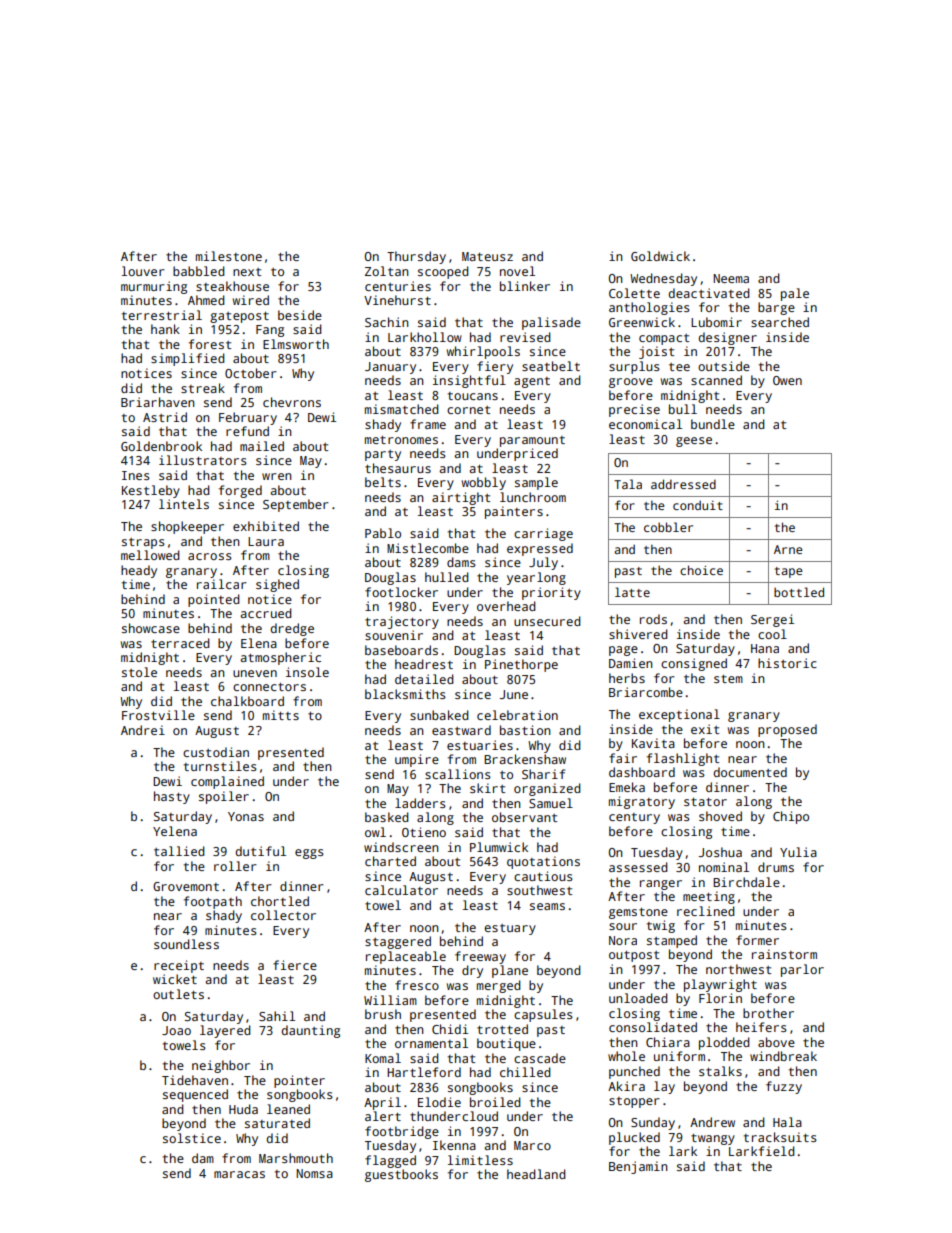 The image size is (952, 1233). I want to click on Mateusz, so click(487, 256).
